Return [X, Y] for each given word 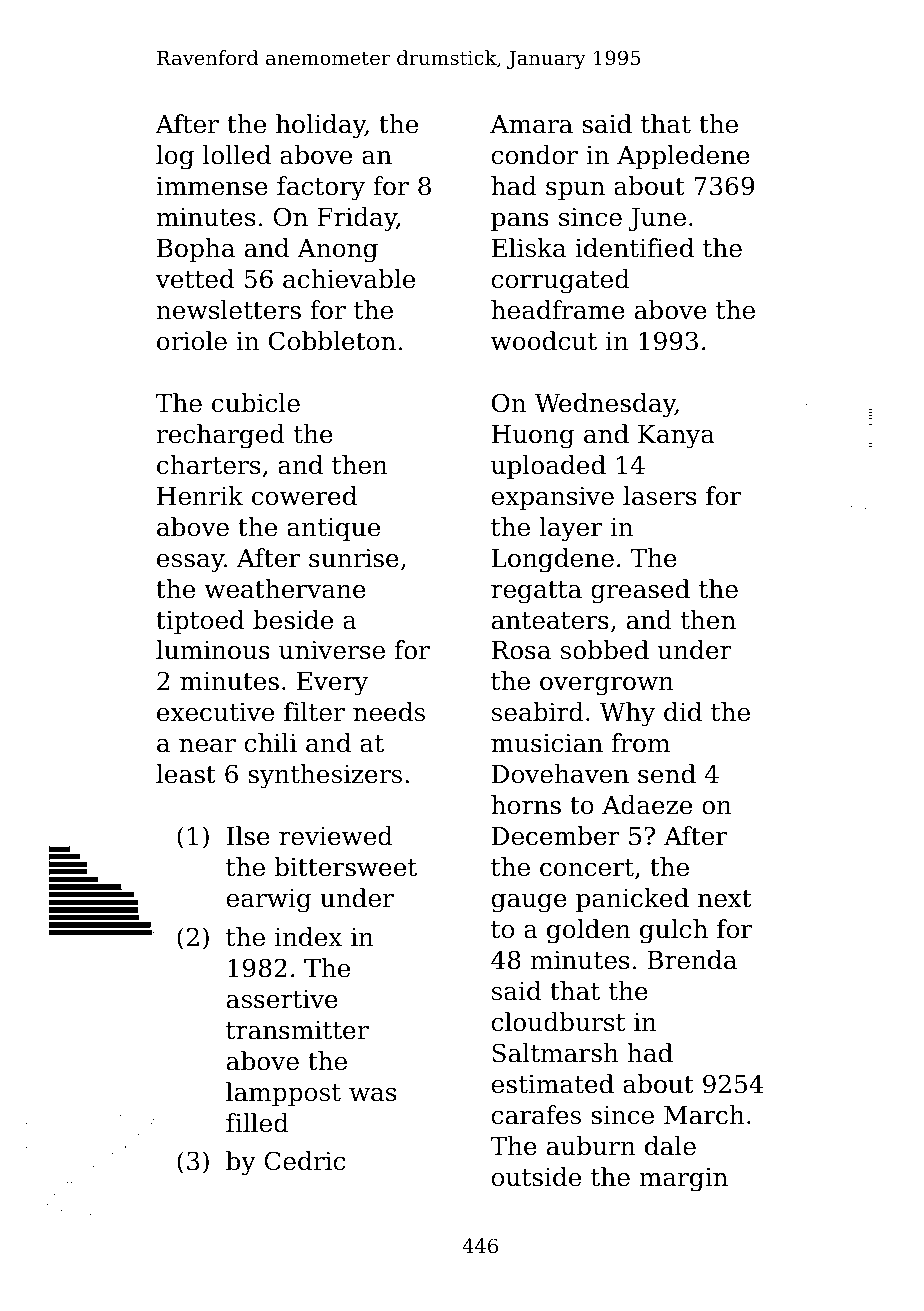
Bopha [196, 250]
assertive [282, 999]
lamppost [283, 1094]
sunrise [354, 558]
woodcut [544, 341]
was [372, 1095]
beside [293, 620]
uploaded [548, 467]
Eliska [529, 248]
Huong [533, 437]
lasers [659, 496]
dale [670, 1146]
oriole [192, 341]
